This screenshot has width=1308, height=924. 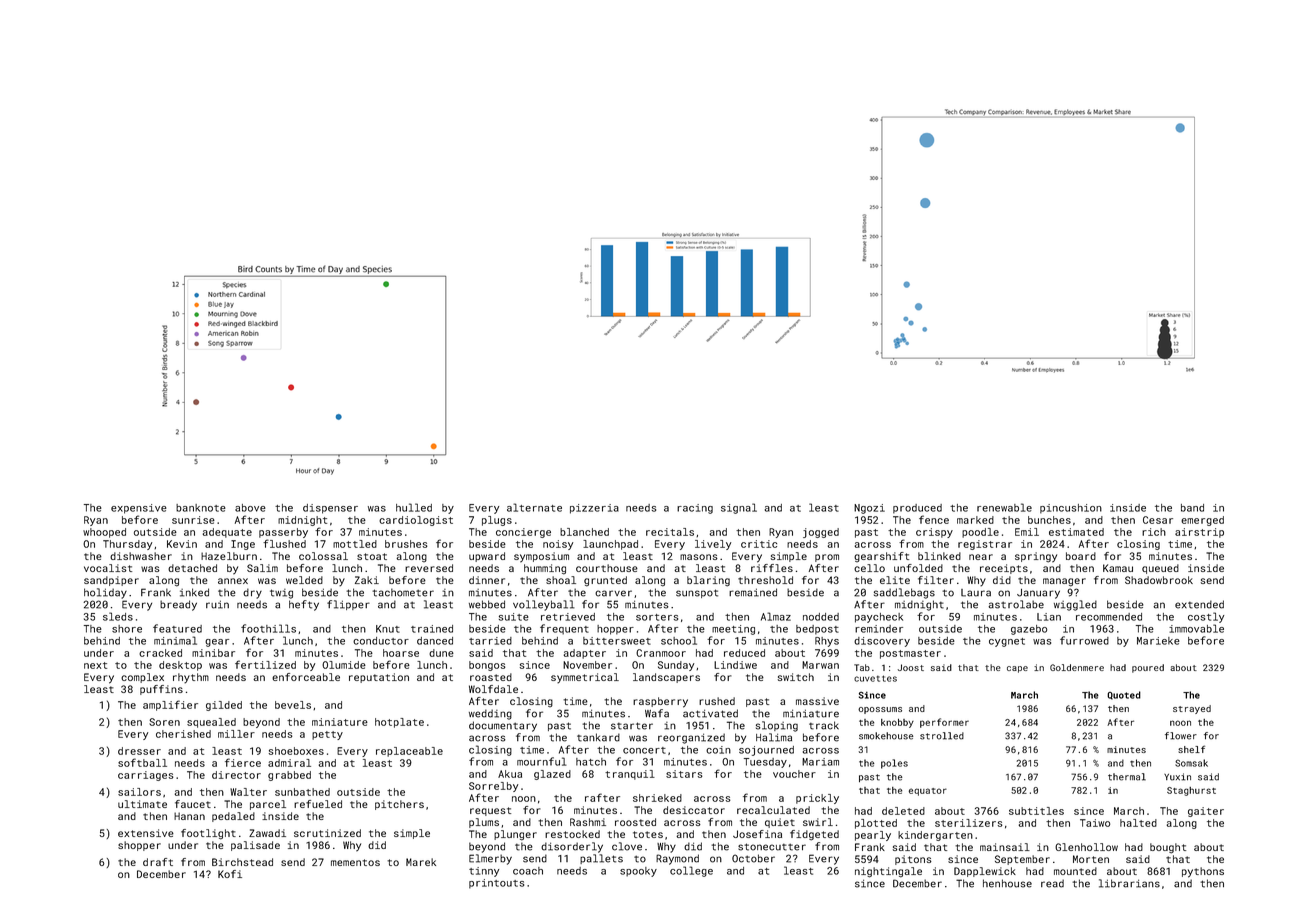 I want to click on signal, so click(x=739, y=508).
